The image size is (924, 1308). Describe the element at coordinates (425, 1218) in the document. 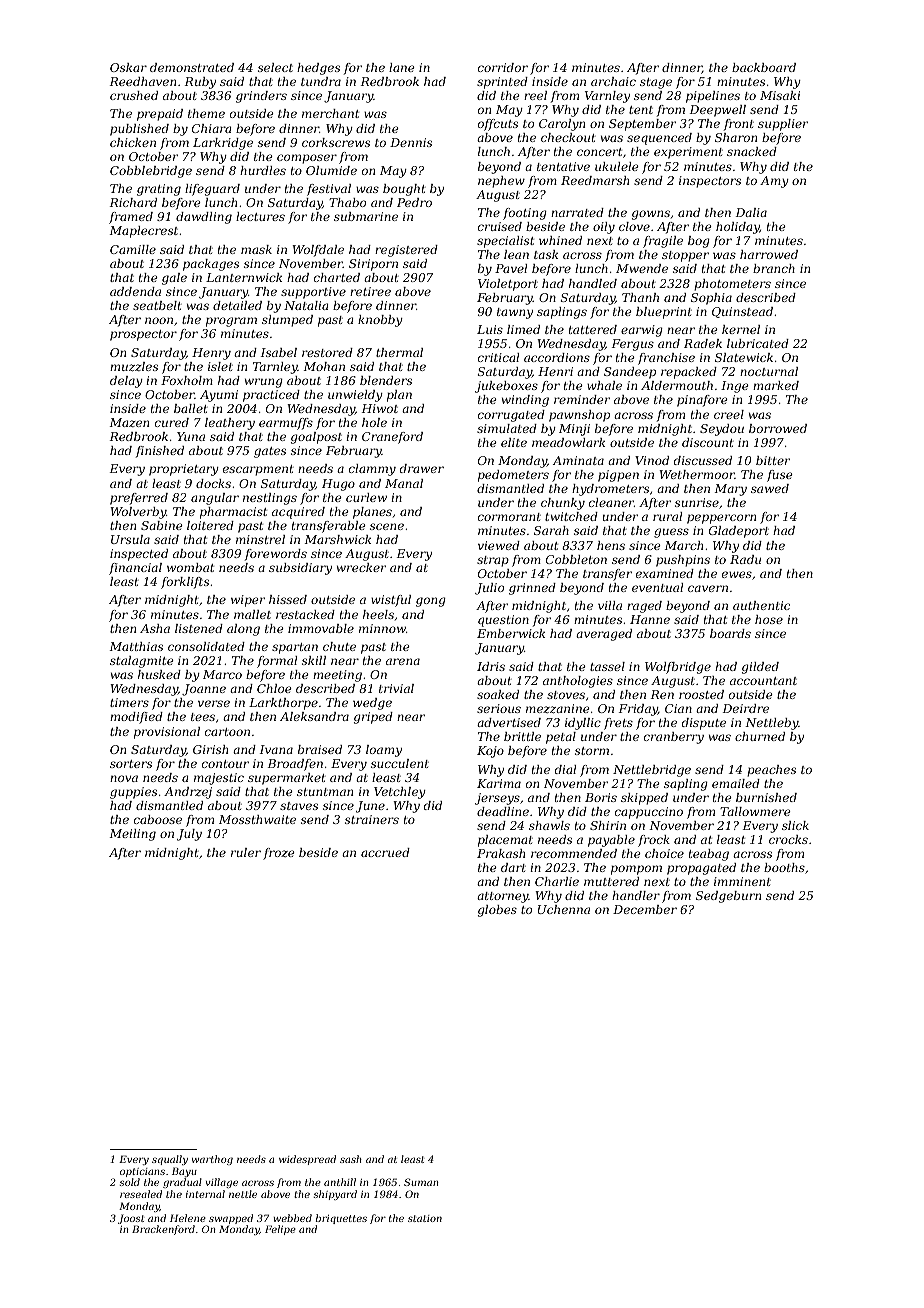

I see `station` at that location.
